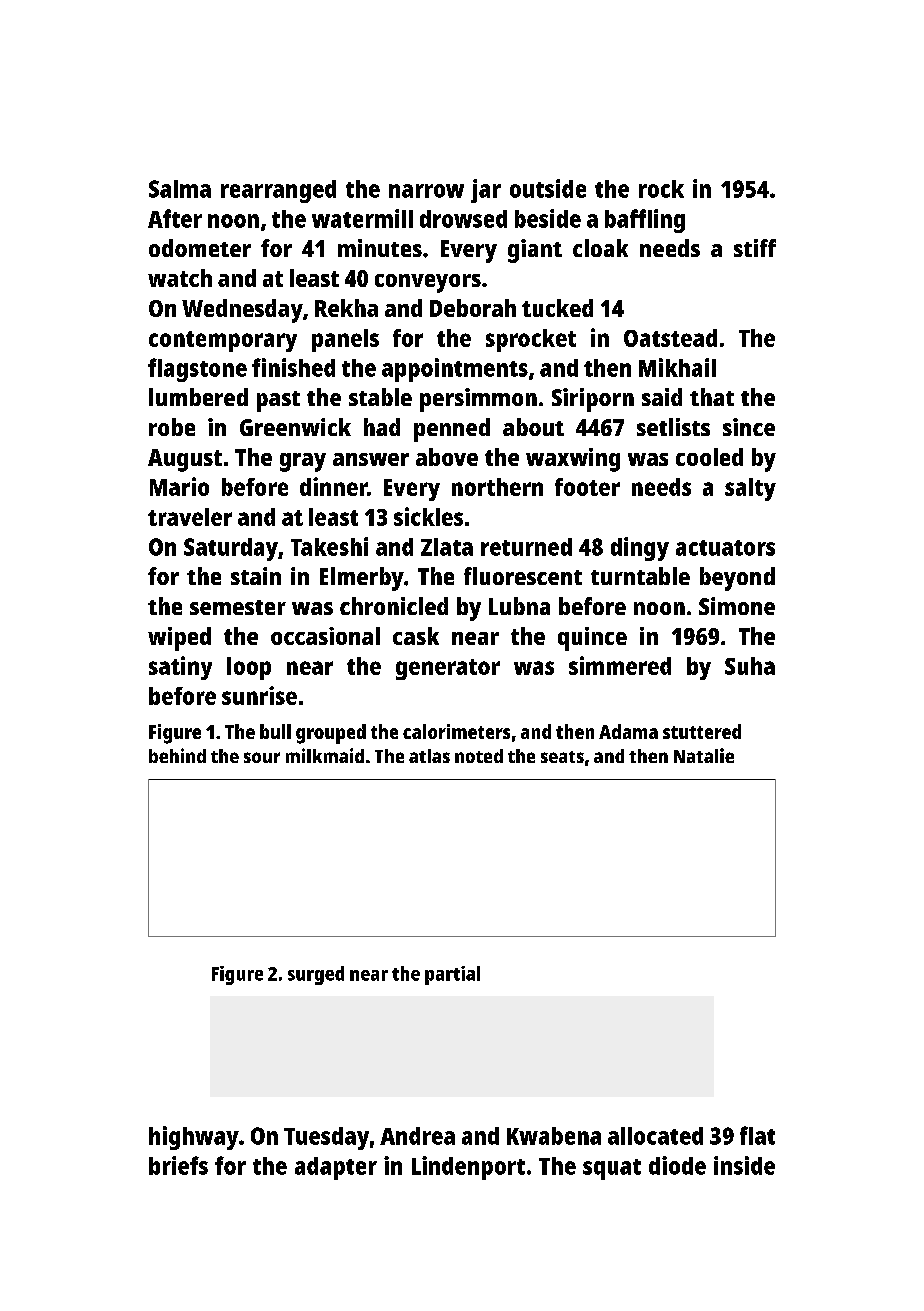 This image has width=924, height=1311. What do you see at coordinates (175, 218) in the image?
I see `After` at bounding box center [175, 218].
